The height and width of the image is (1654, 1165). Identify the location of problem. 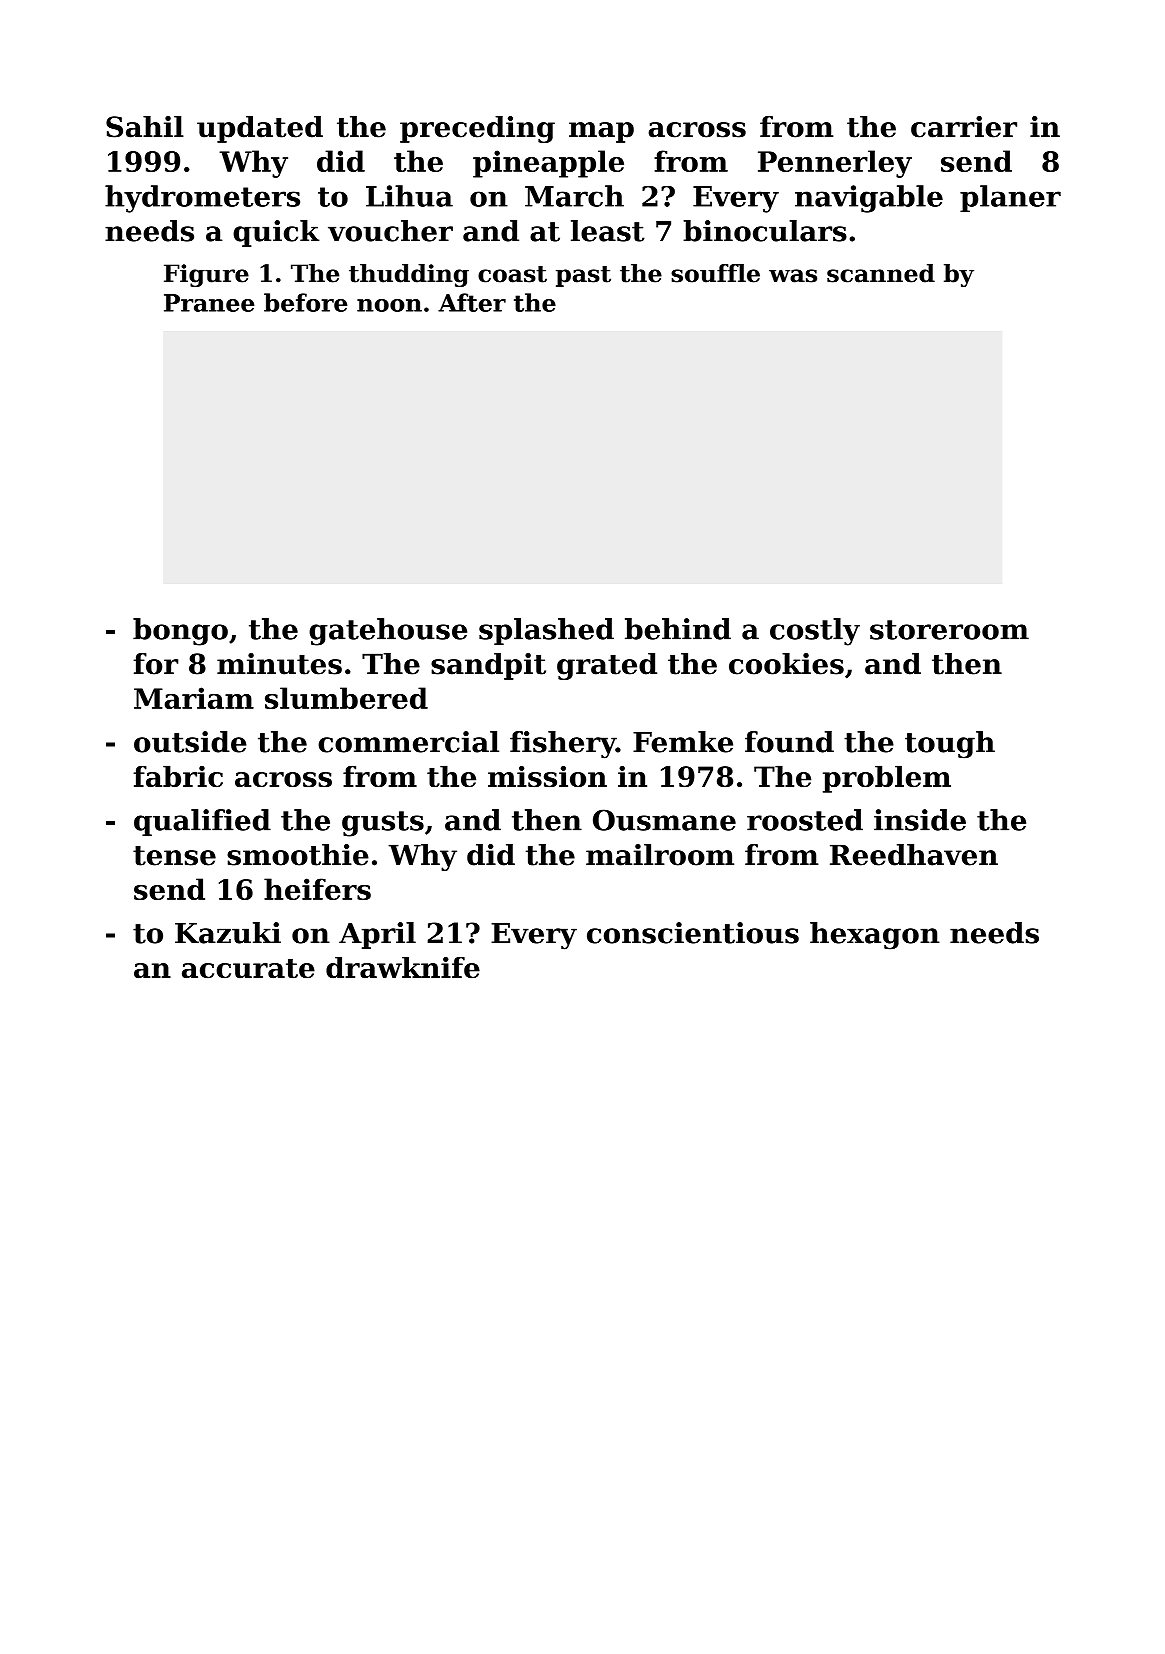
(887, 779).
